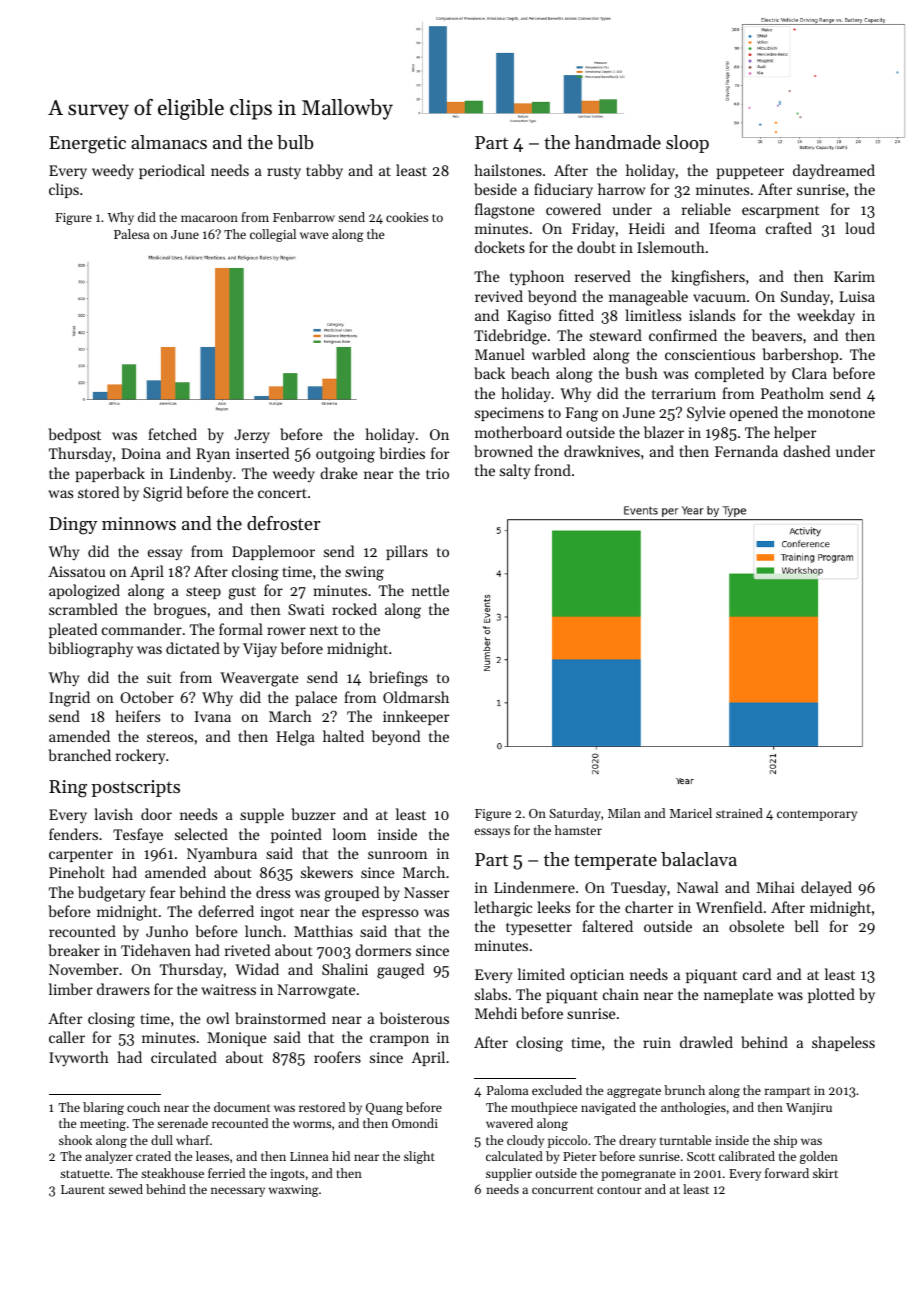  What do you see at coordinates (756, 926) in the screenshot?
I see `obsolete` at bounding box center [756, 926].
